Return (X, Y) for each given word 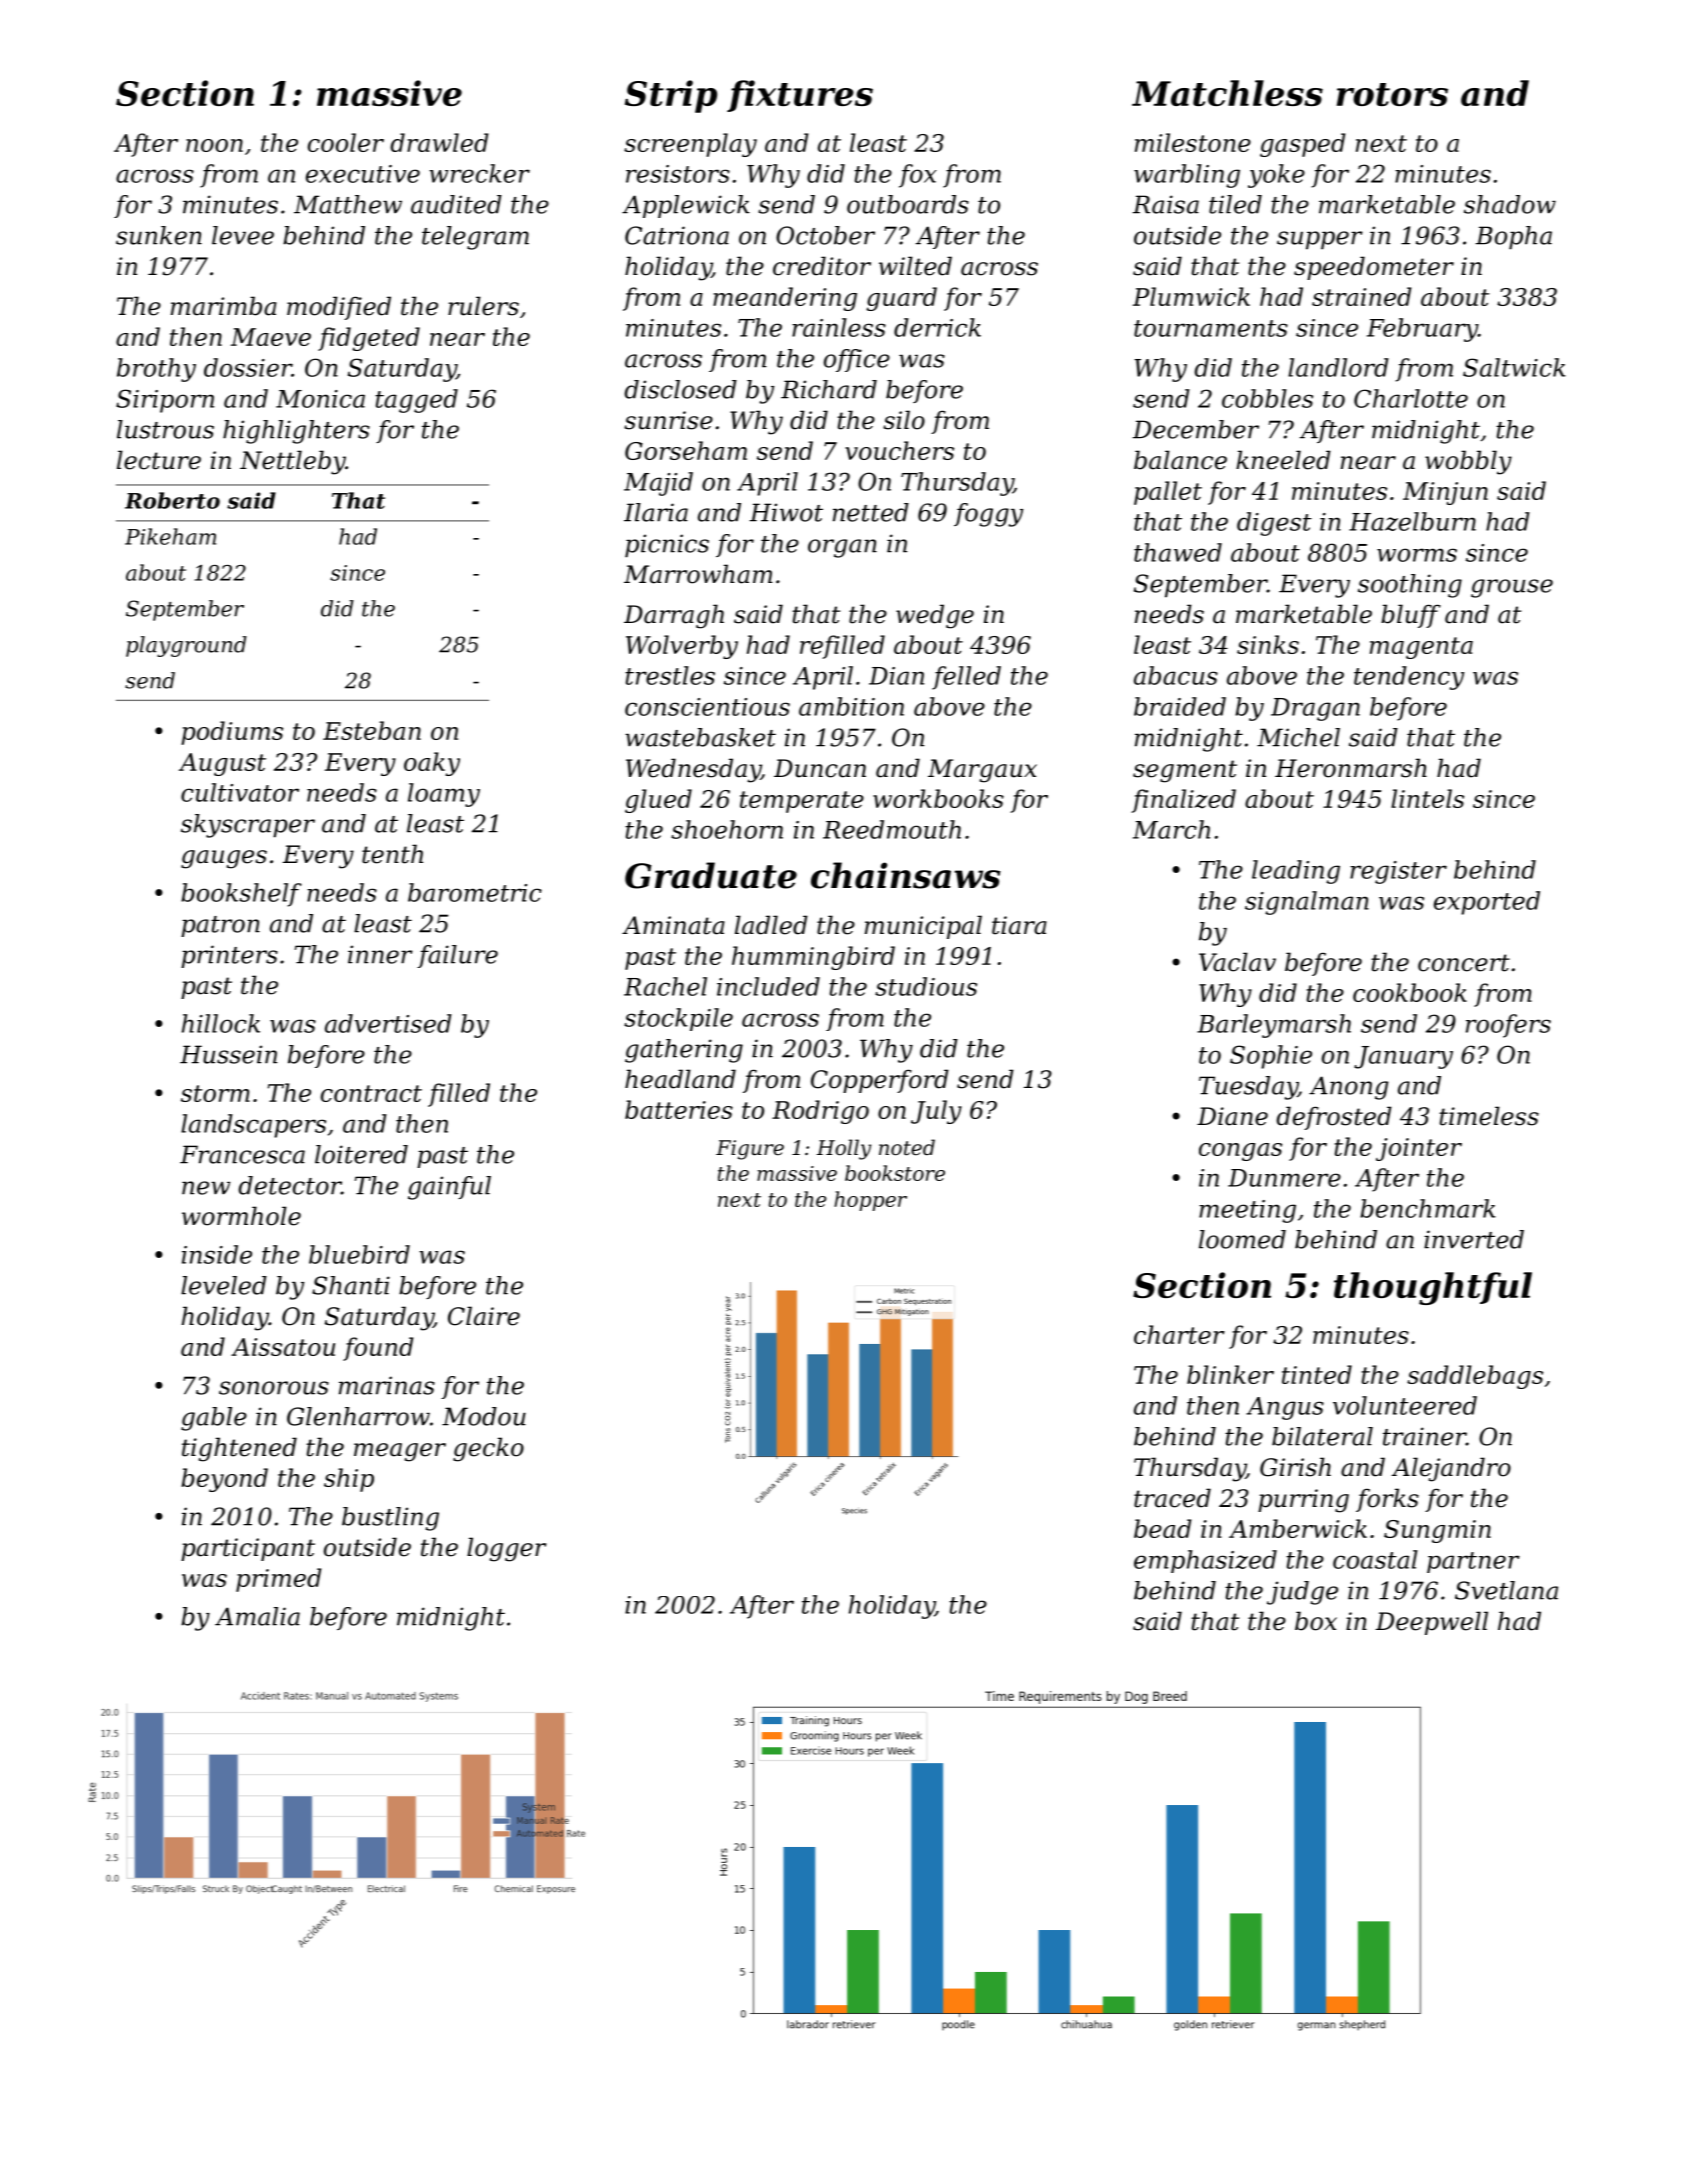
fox (918, 176)
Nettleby (293, 462)
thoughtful (1433, 1288)
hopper (870, 1201)
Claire (484, 1316)
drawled (439, 142)
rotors (1392, 94)
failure (457, 956)
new (206, 1188)
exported (1487, 903)
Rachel (665, 986)
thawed (1178, 552)
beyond (224, 1480)
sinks (1268, 644)
